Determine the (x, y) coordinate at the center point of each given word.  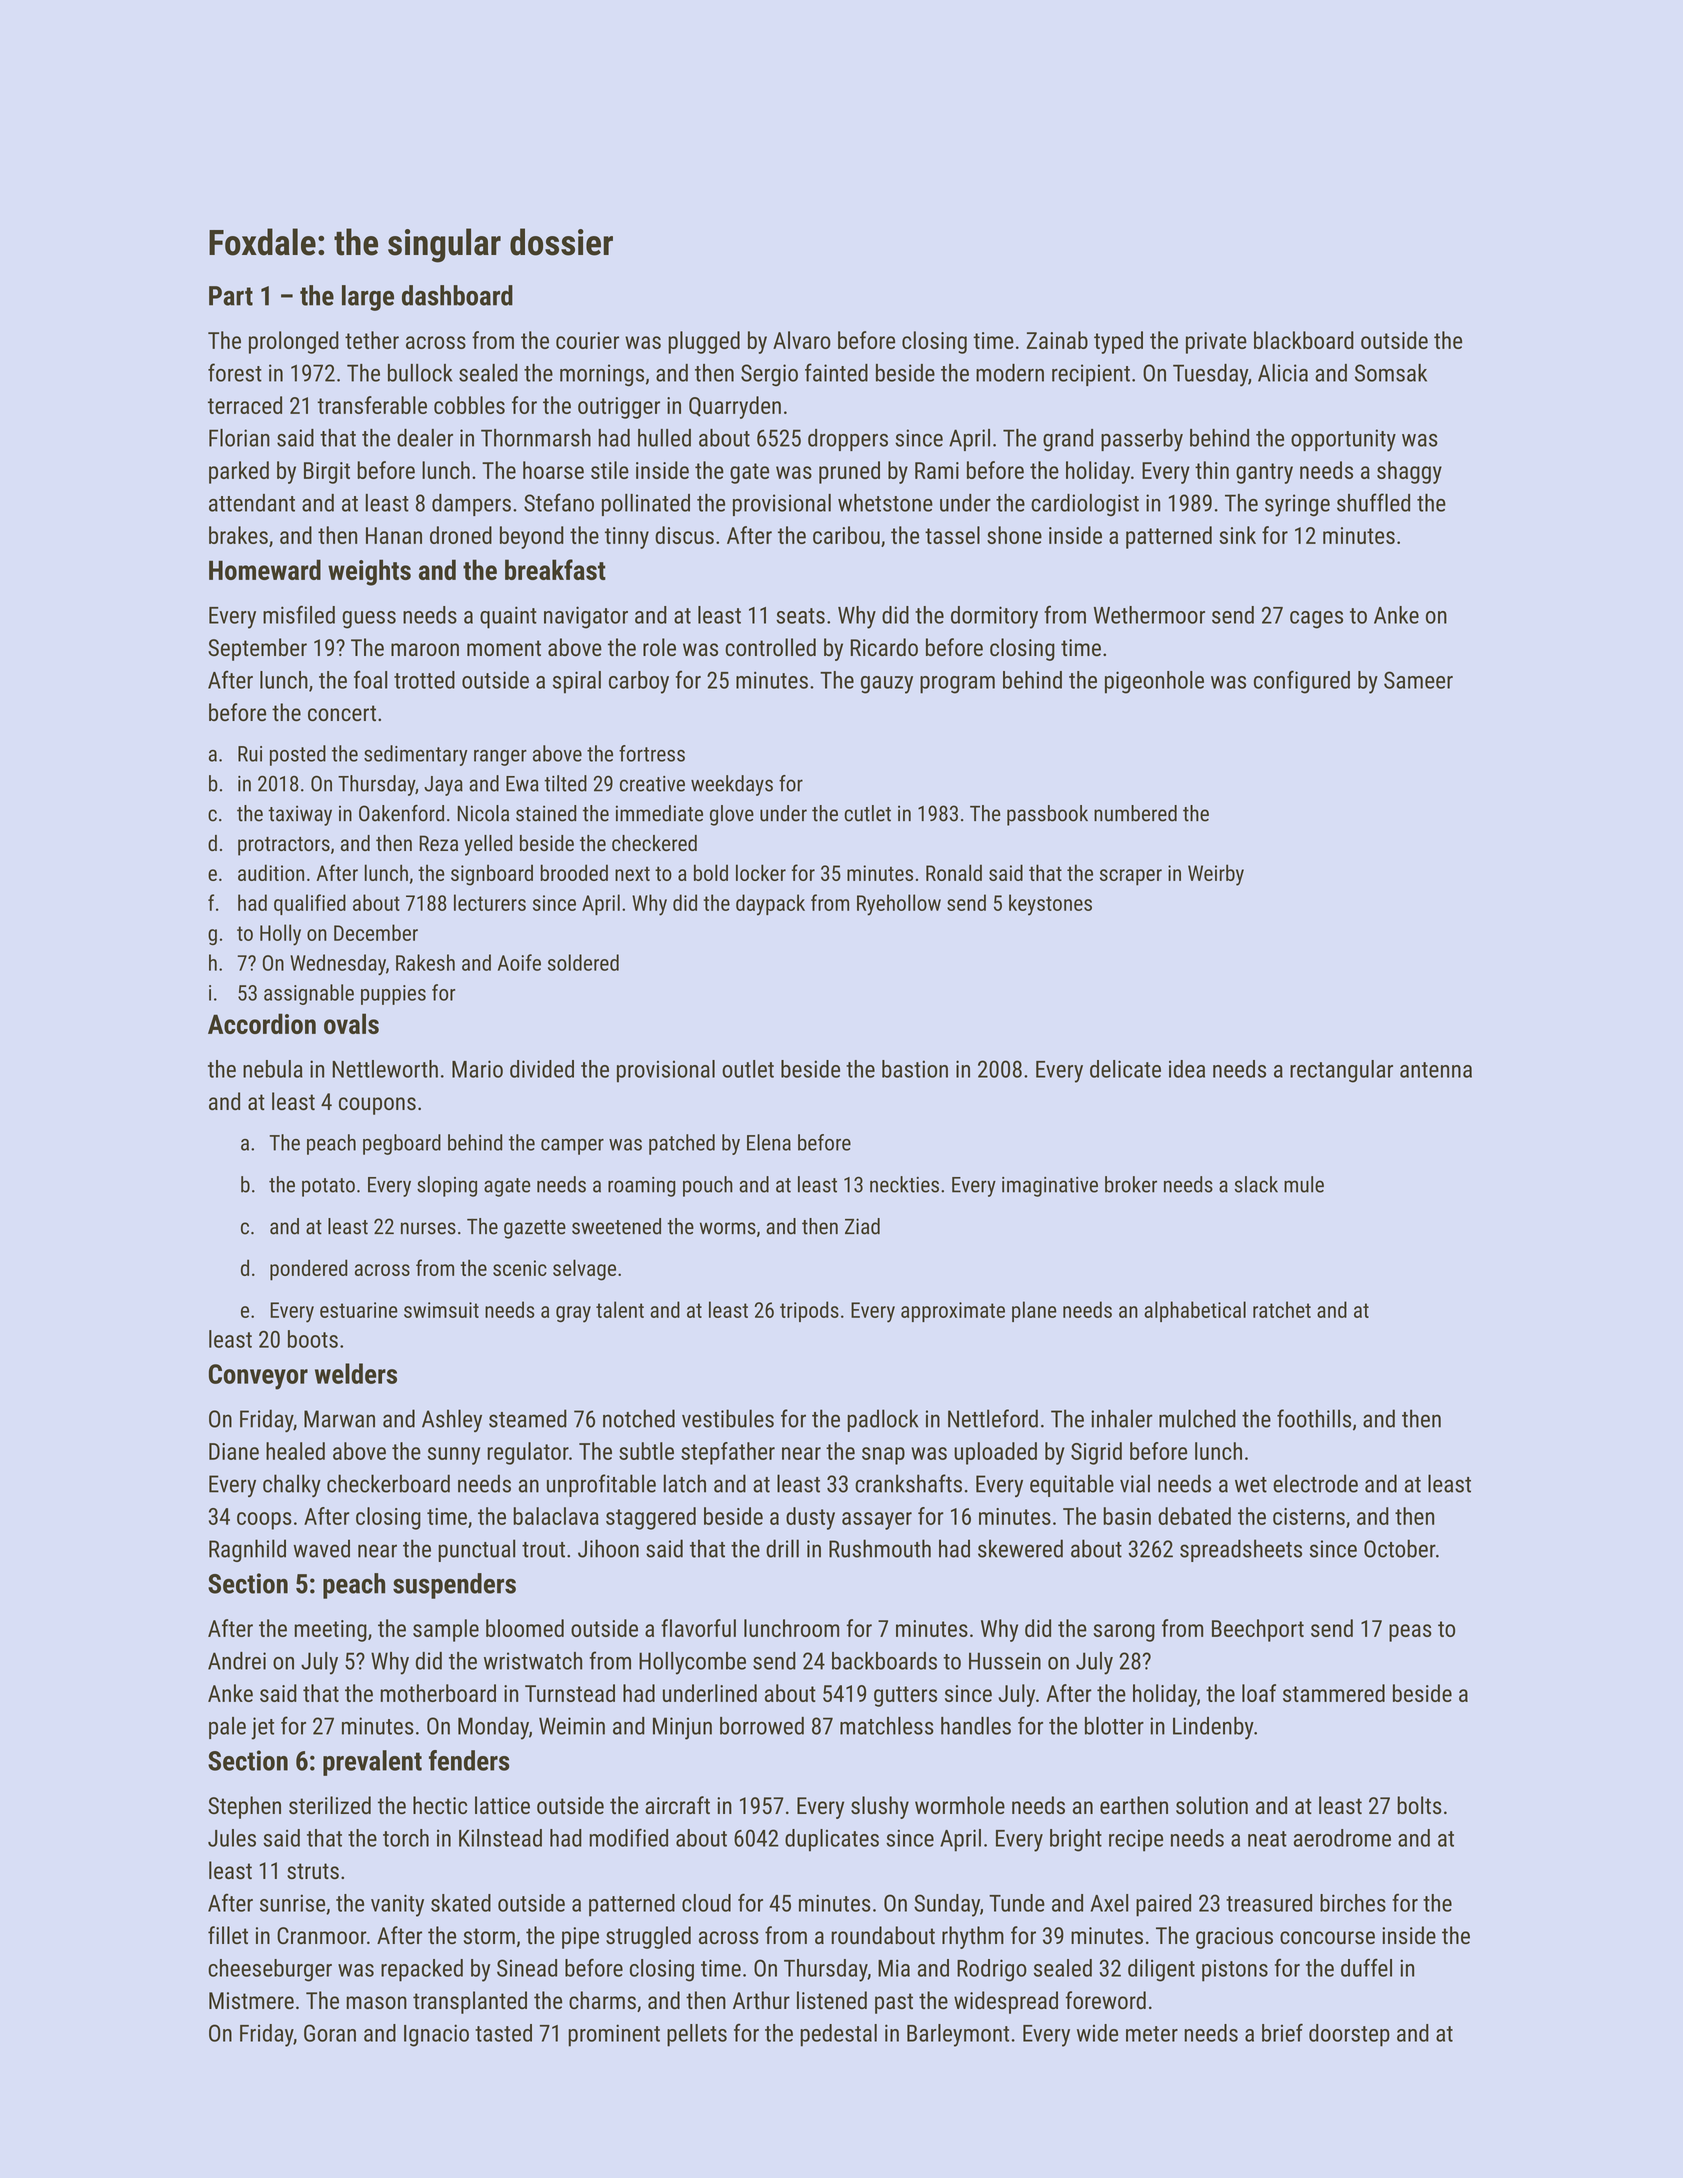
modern (1010, 373)
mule (1304, 1184)
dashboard (457, 295)
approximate (953, 1312)
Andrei (237, 1661)
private (1216, 343)
